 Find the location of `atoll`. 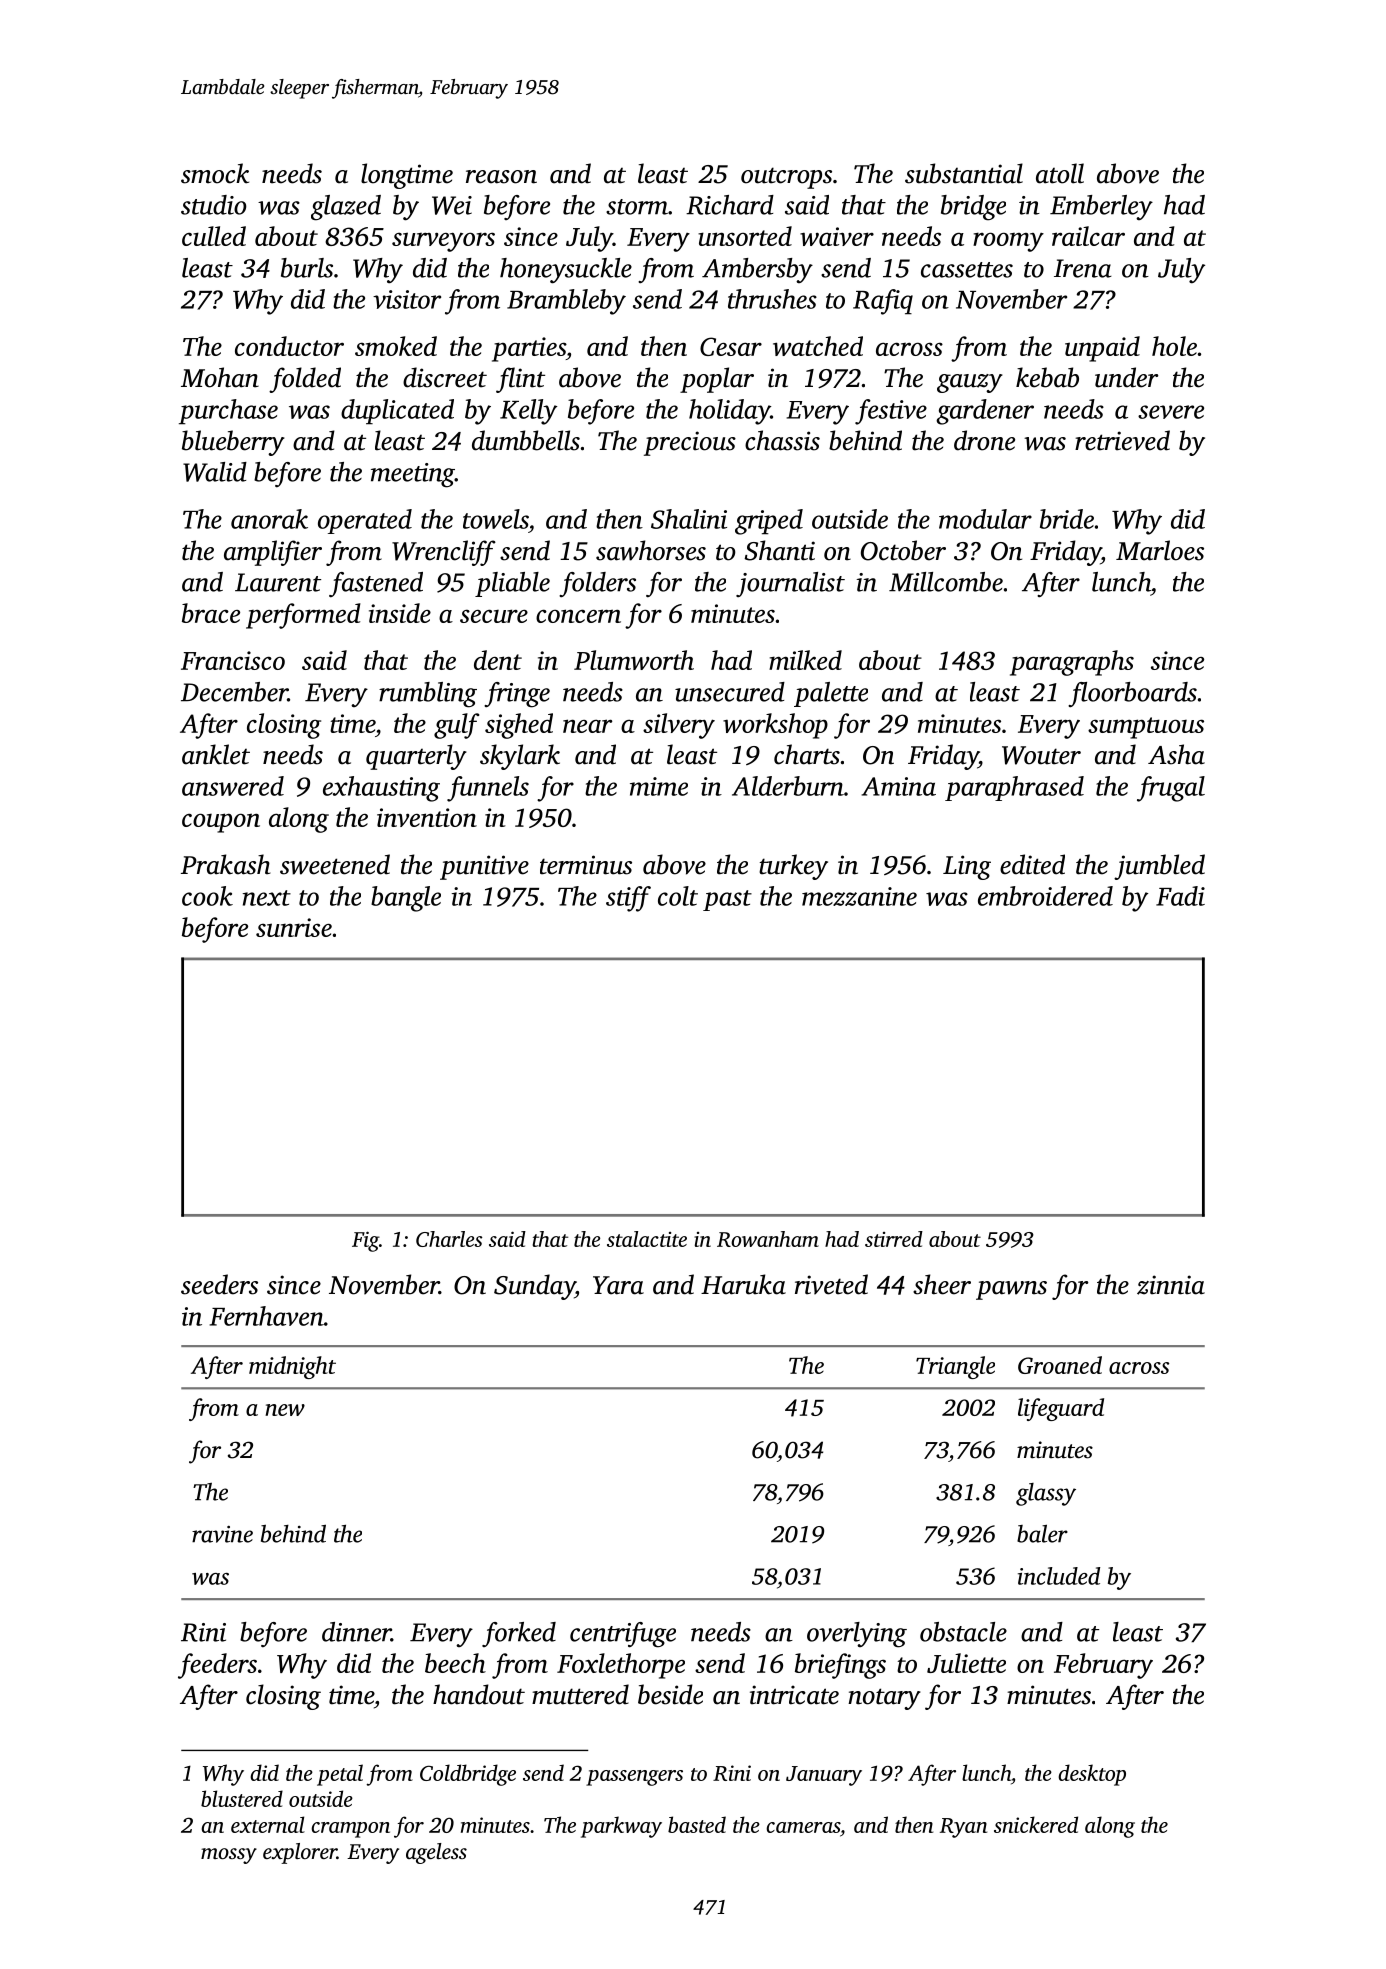

atoll is located at coordinates (1060, 173).
